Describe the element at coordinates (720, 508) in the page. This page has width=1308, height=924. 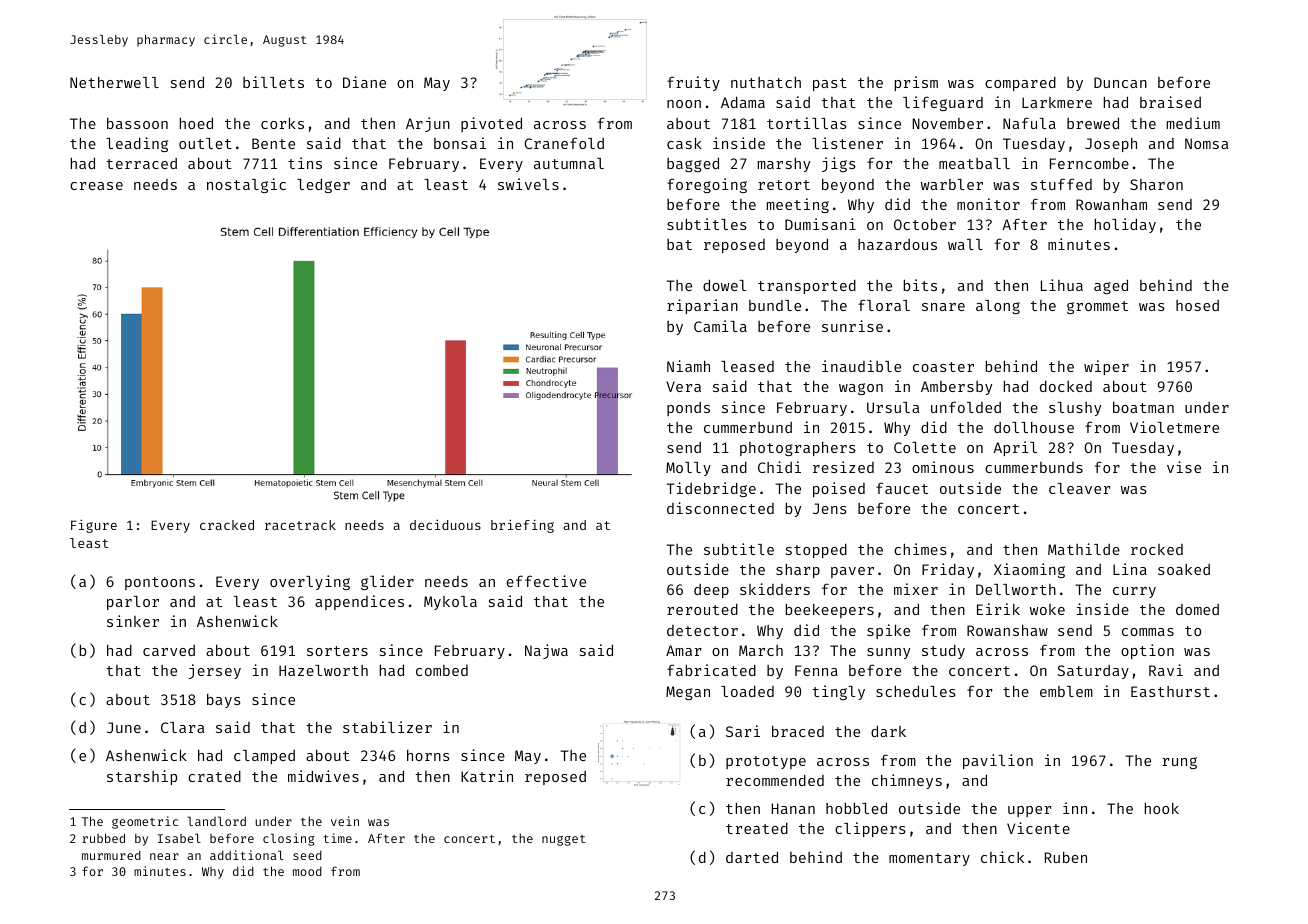
I see `disconnected` at that location.
